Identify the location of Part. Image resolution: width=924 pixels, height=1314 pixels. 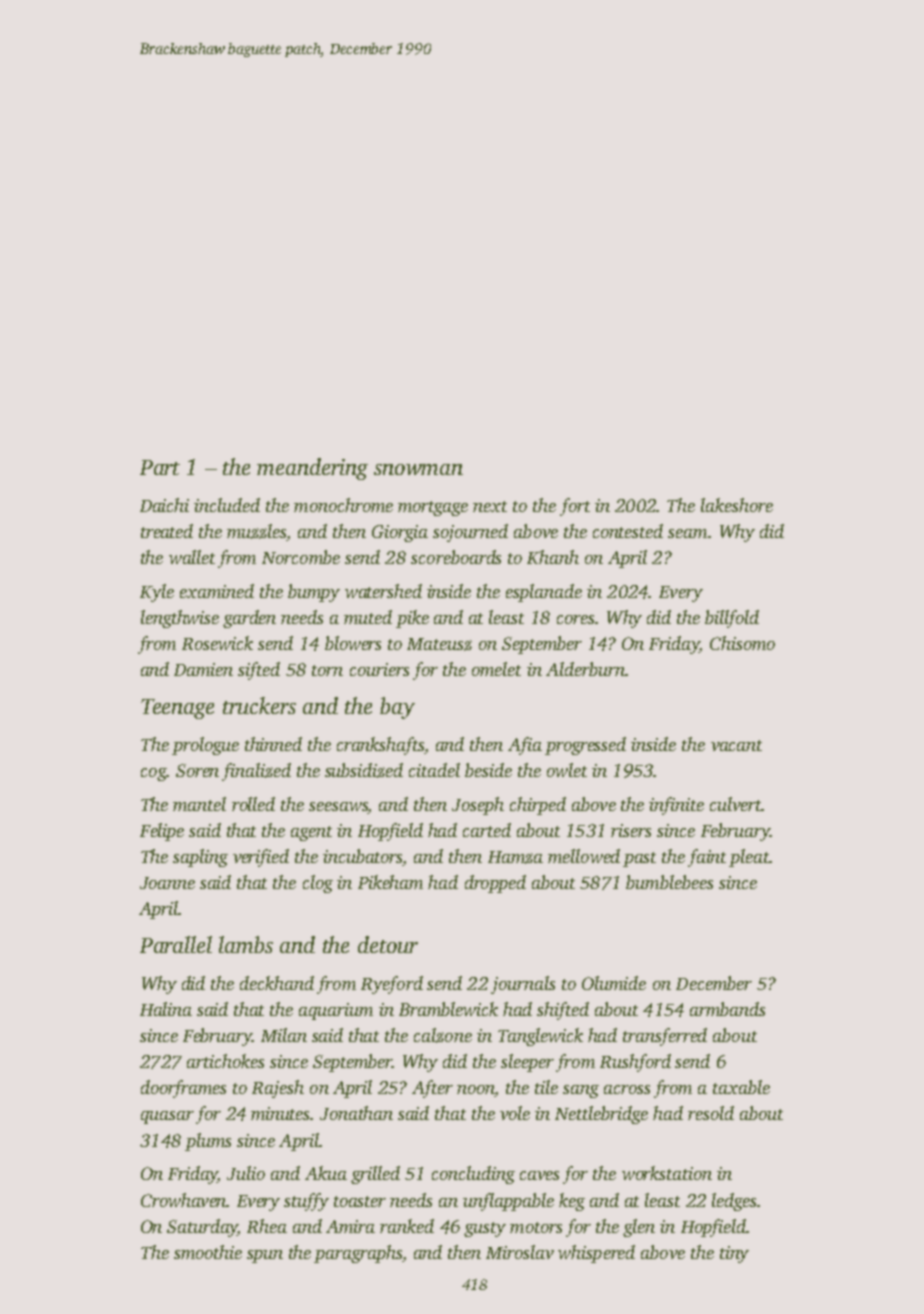
(160, 467).
